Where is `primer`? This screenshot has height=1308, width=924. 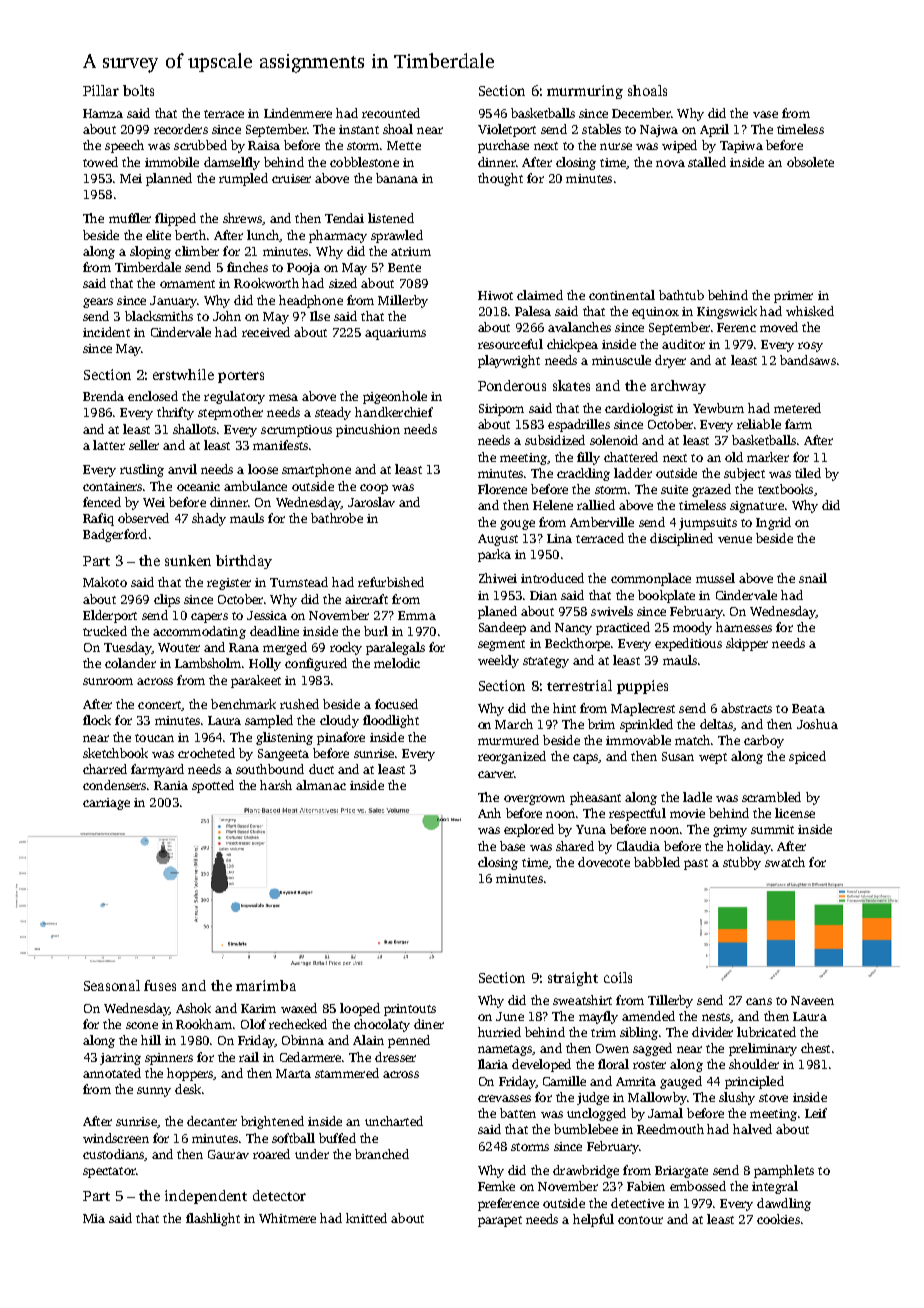
primer is located at coordinates (793, 297).
